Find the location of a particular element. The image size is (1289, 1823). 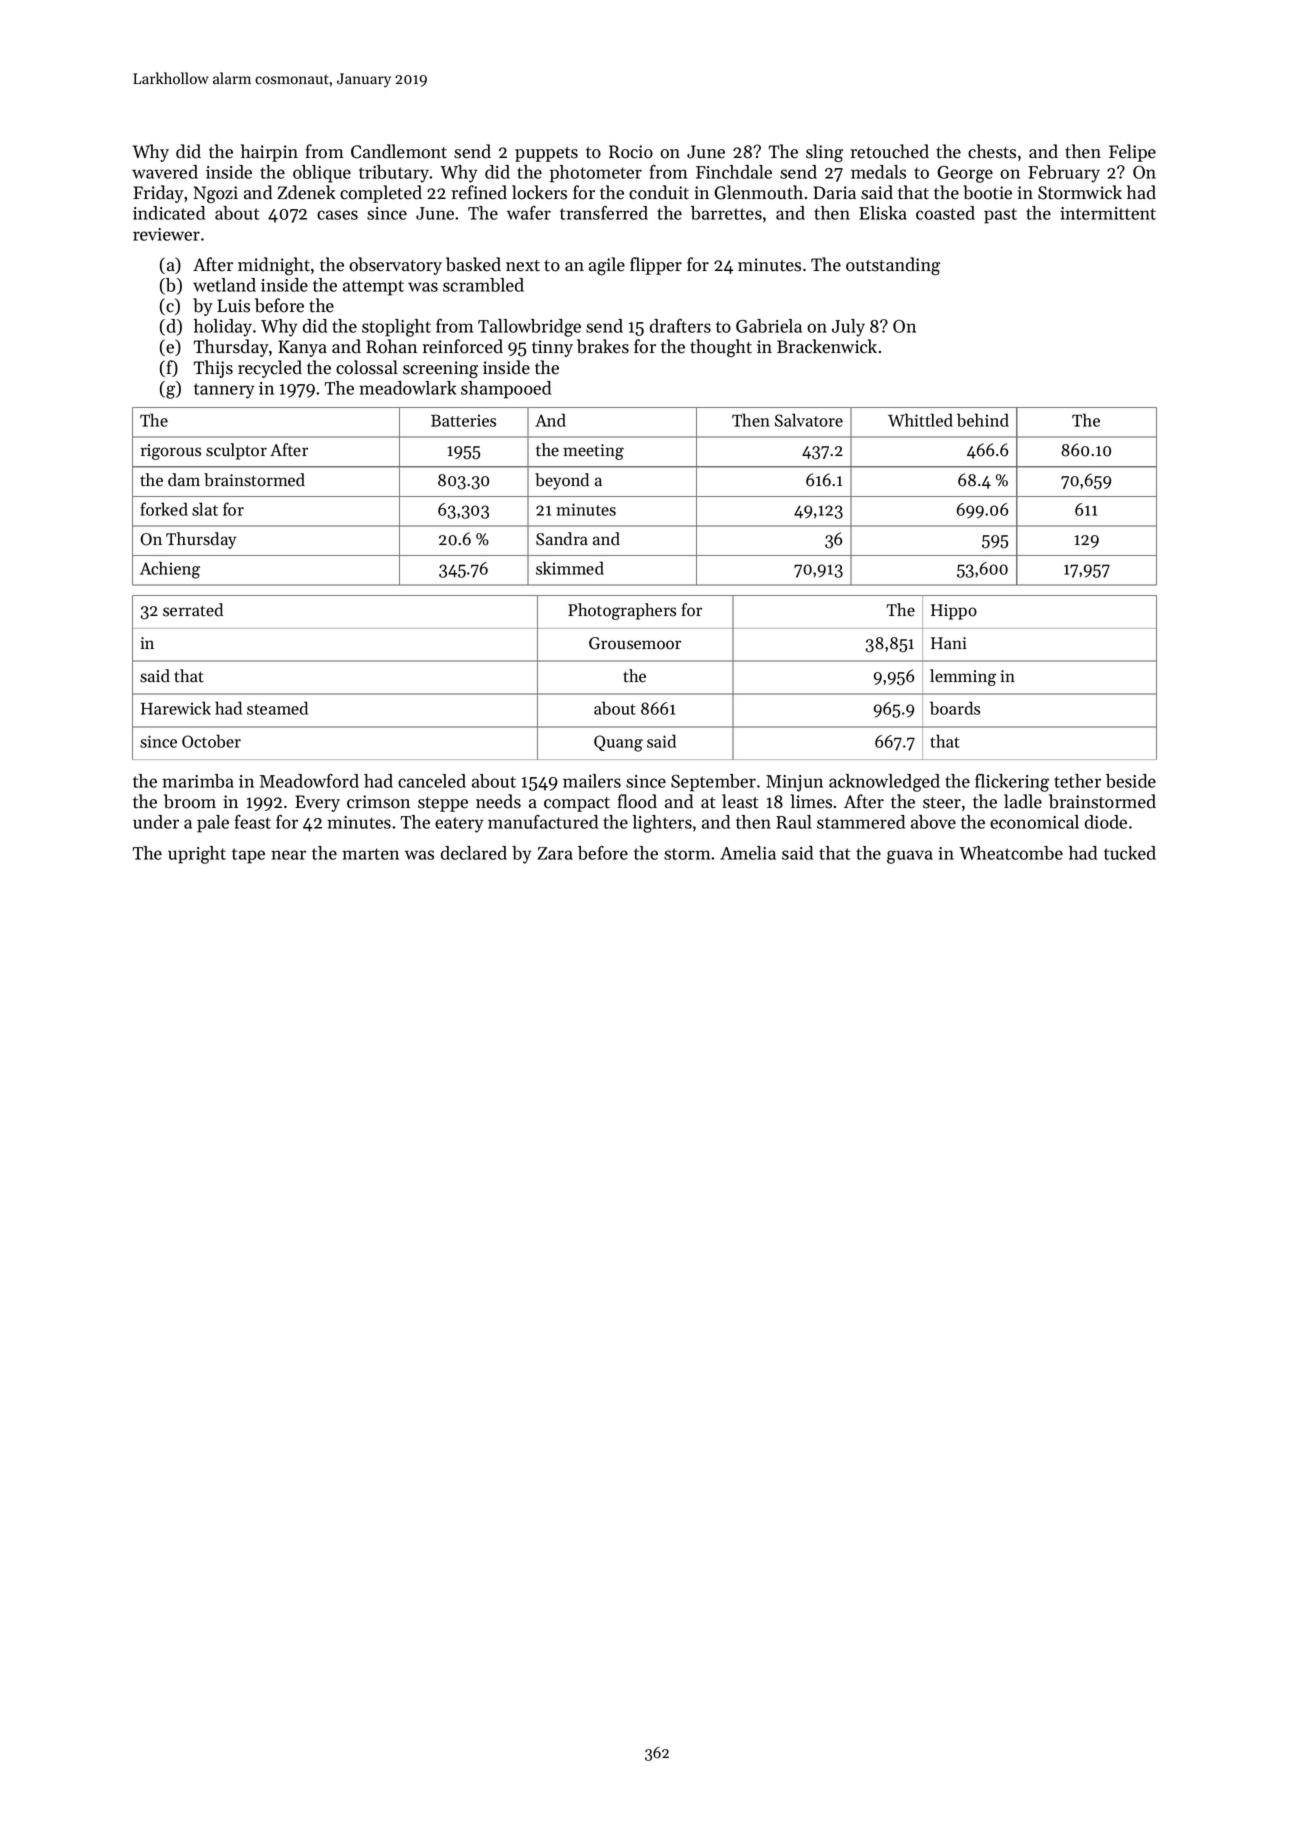

Finchdale is located at coordinates (734, 172).
